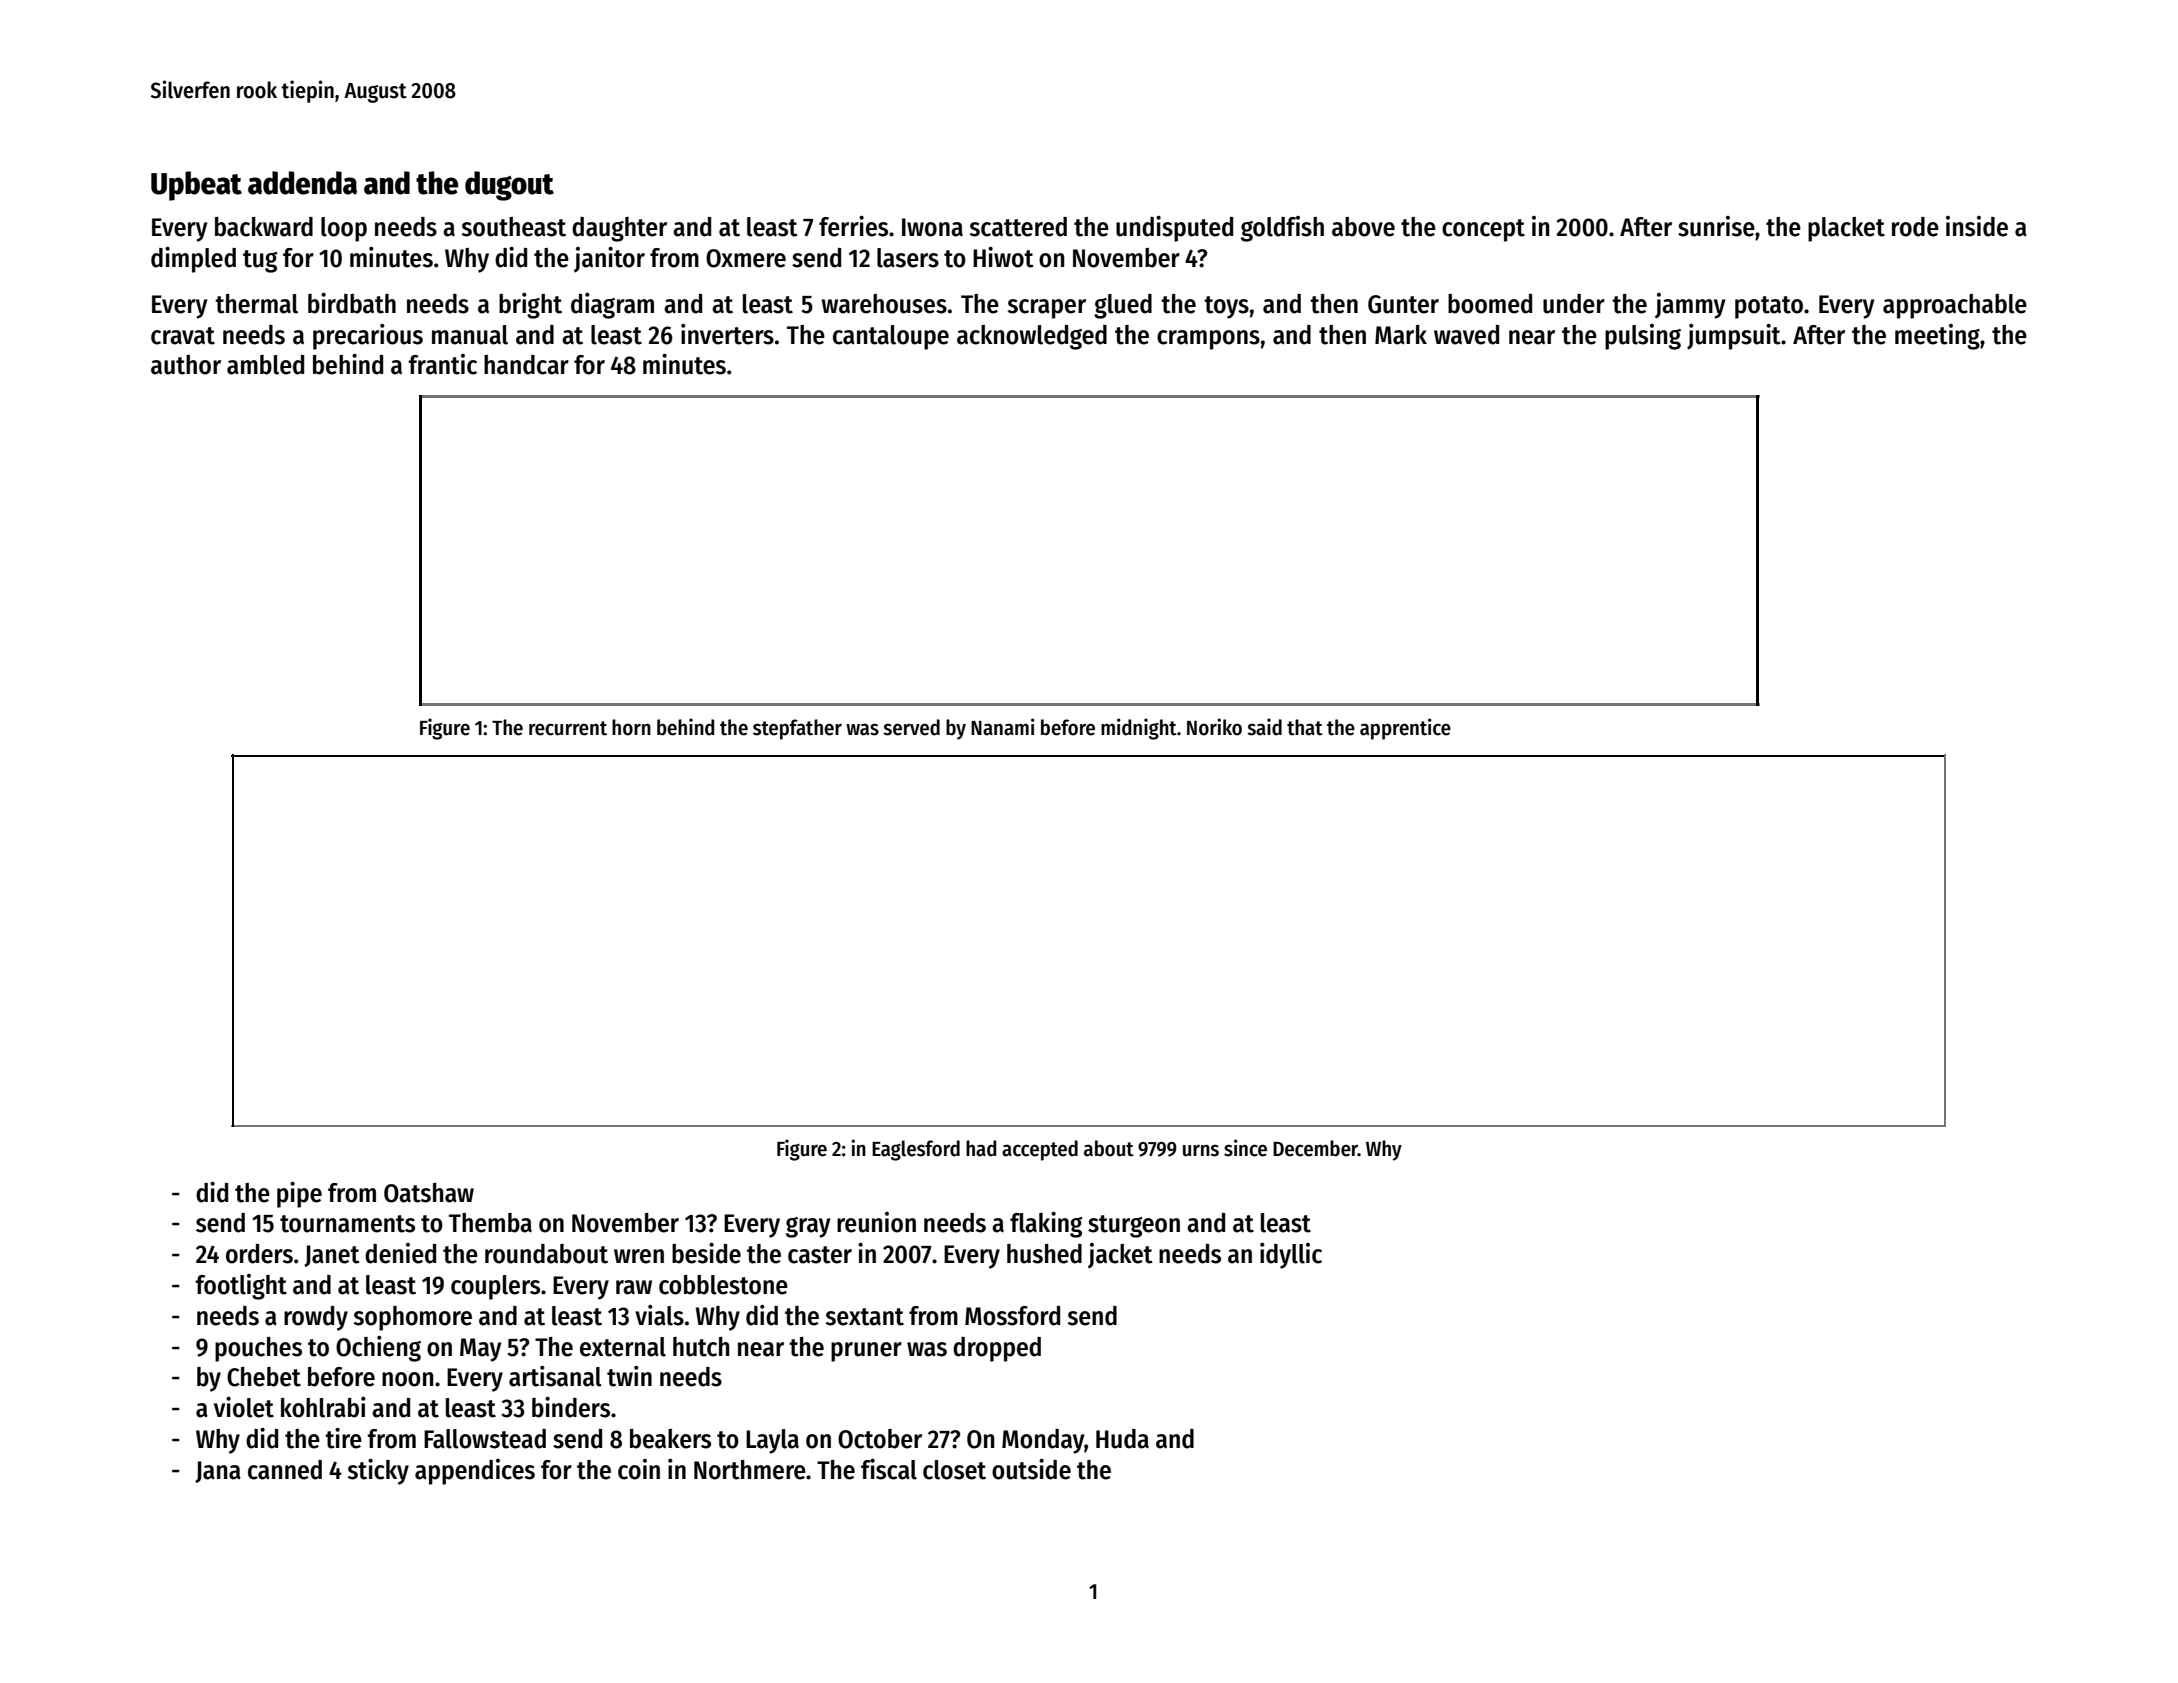 This image has height=1683, width=2178. What do you see at coordinates (258, 1349) in the image?
I see `pouches` at bounding box center [258, 1349].
